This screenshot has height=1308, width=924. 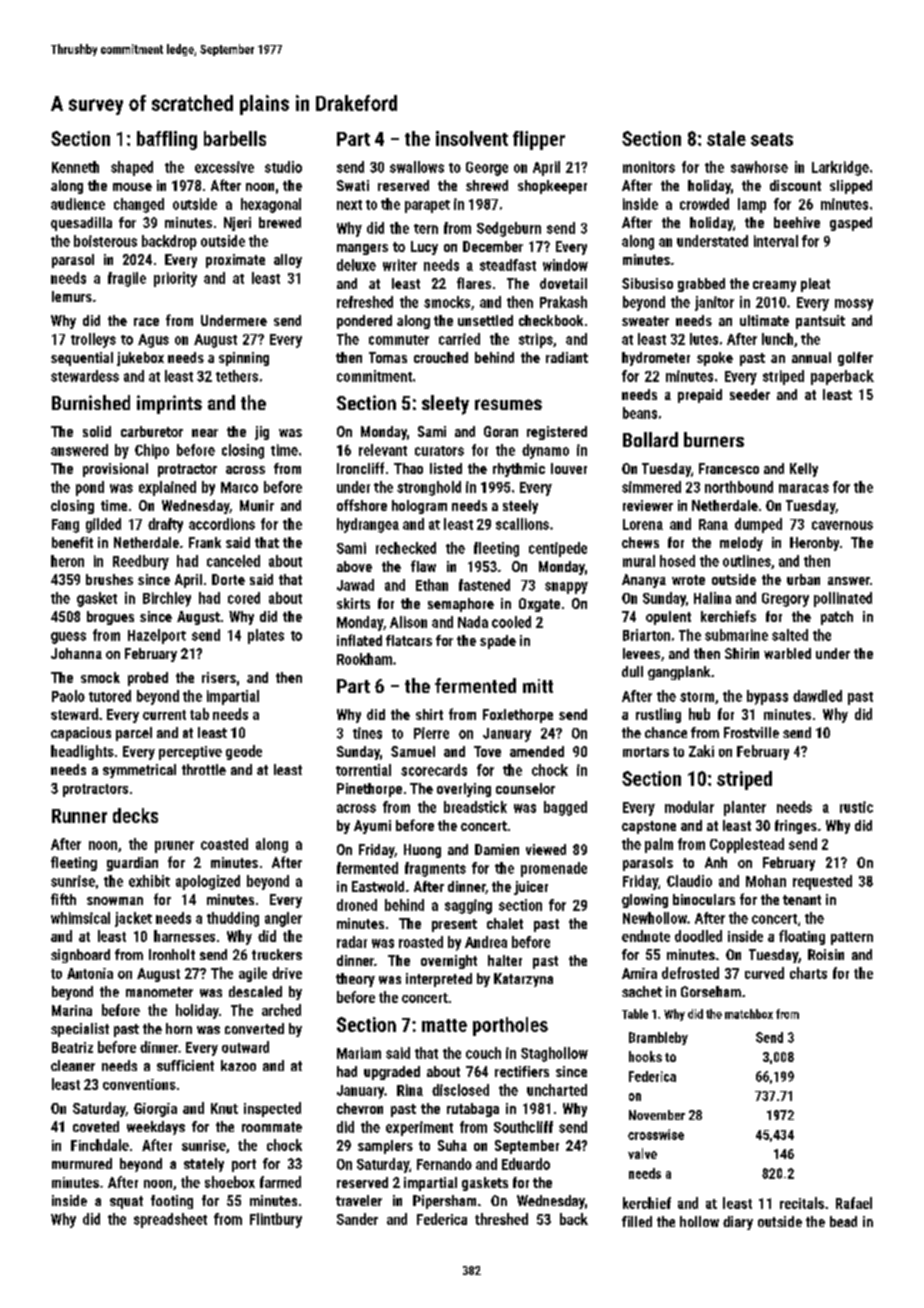 I want to click on Fang, so click(x=65, y=526).
